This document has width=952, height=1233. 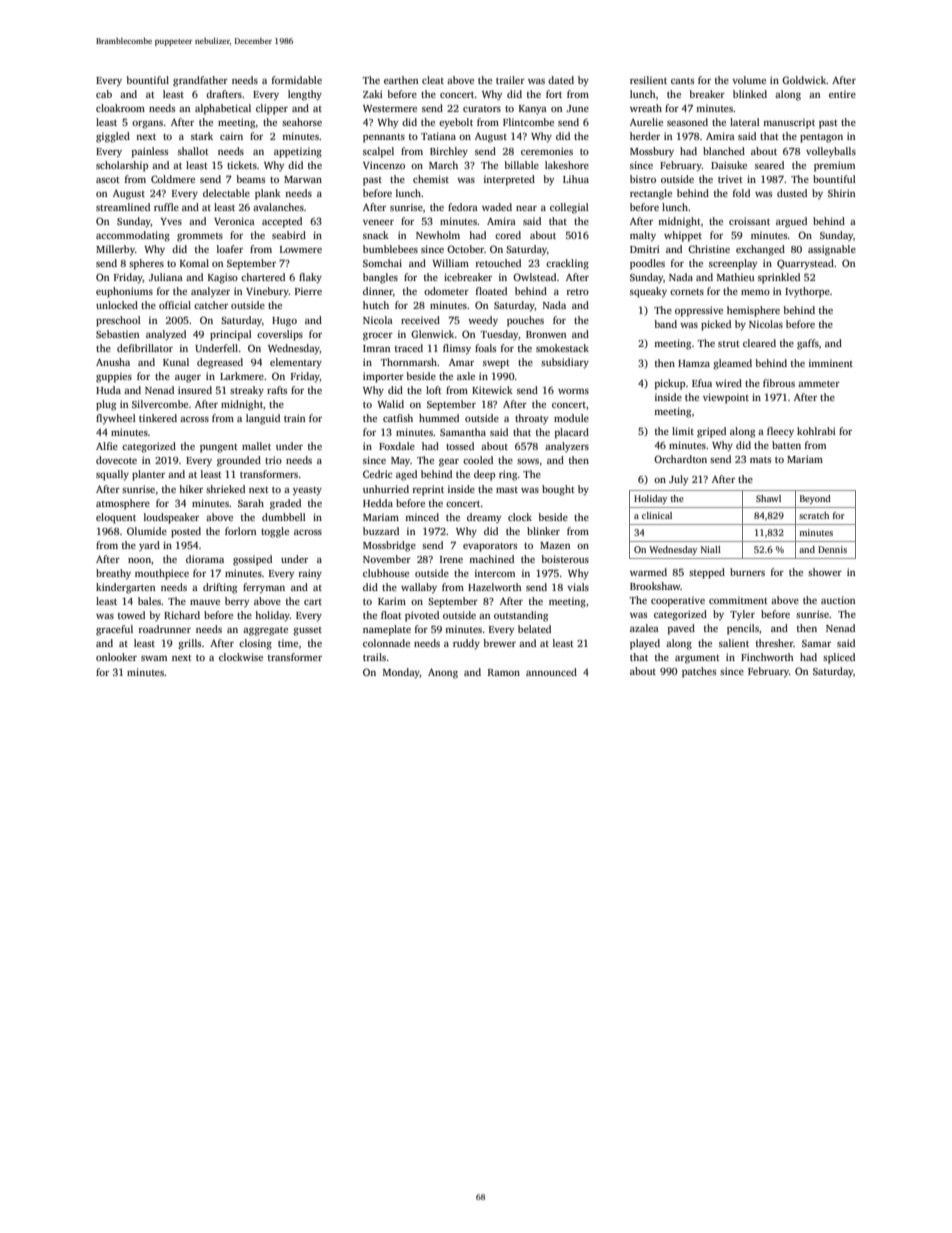 What do you see at coordinates (577, 292) in the document?
I see `retro` at bounding box center [577, 292].
